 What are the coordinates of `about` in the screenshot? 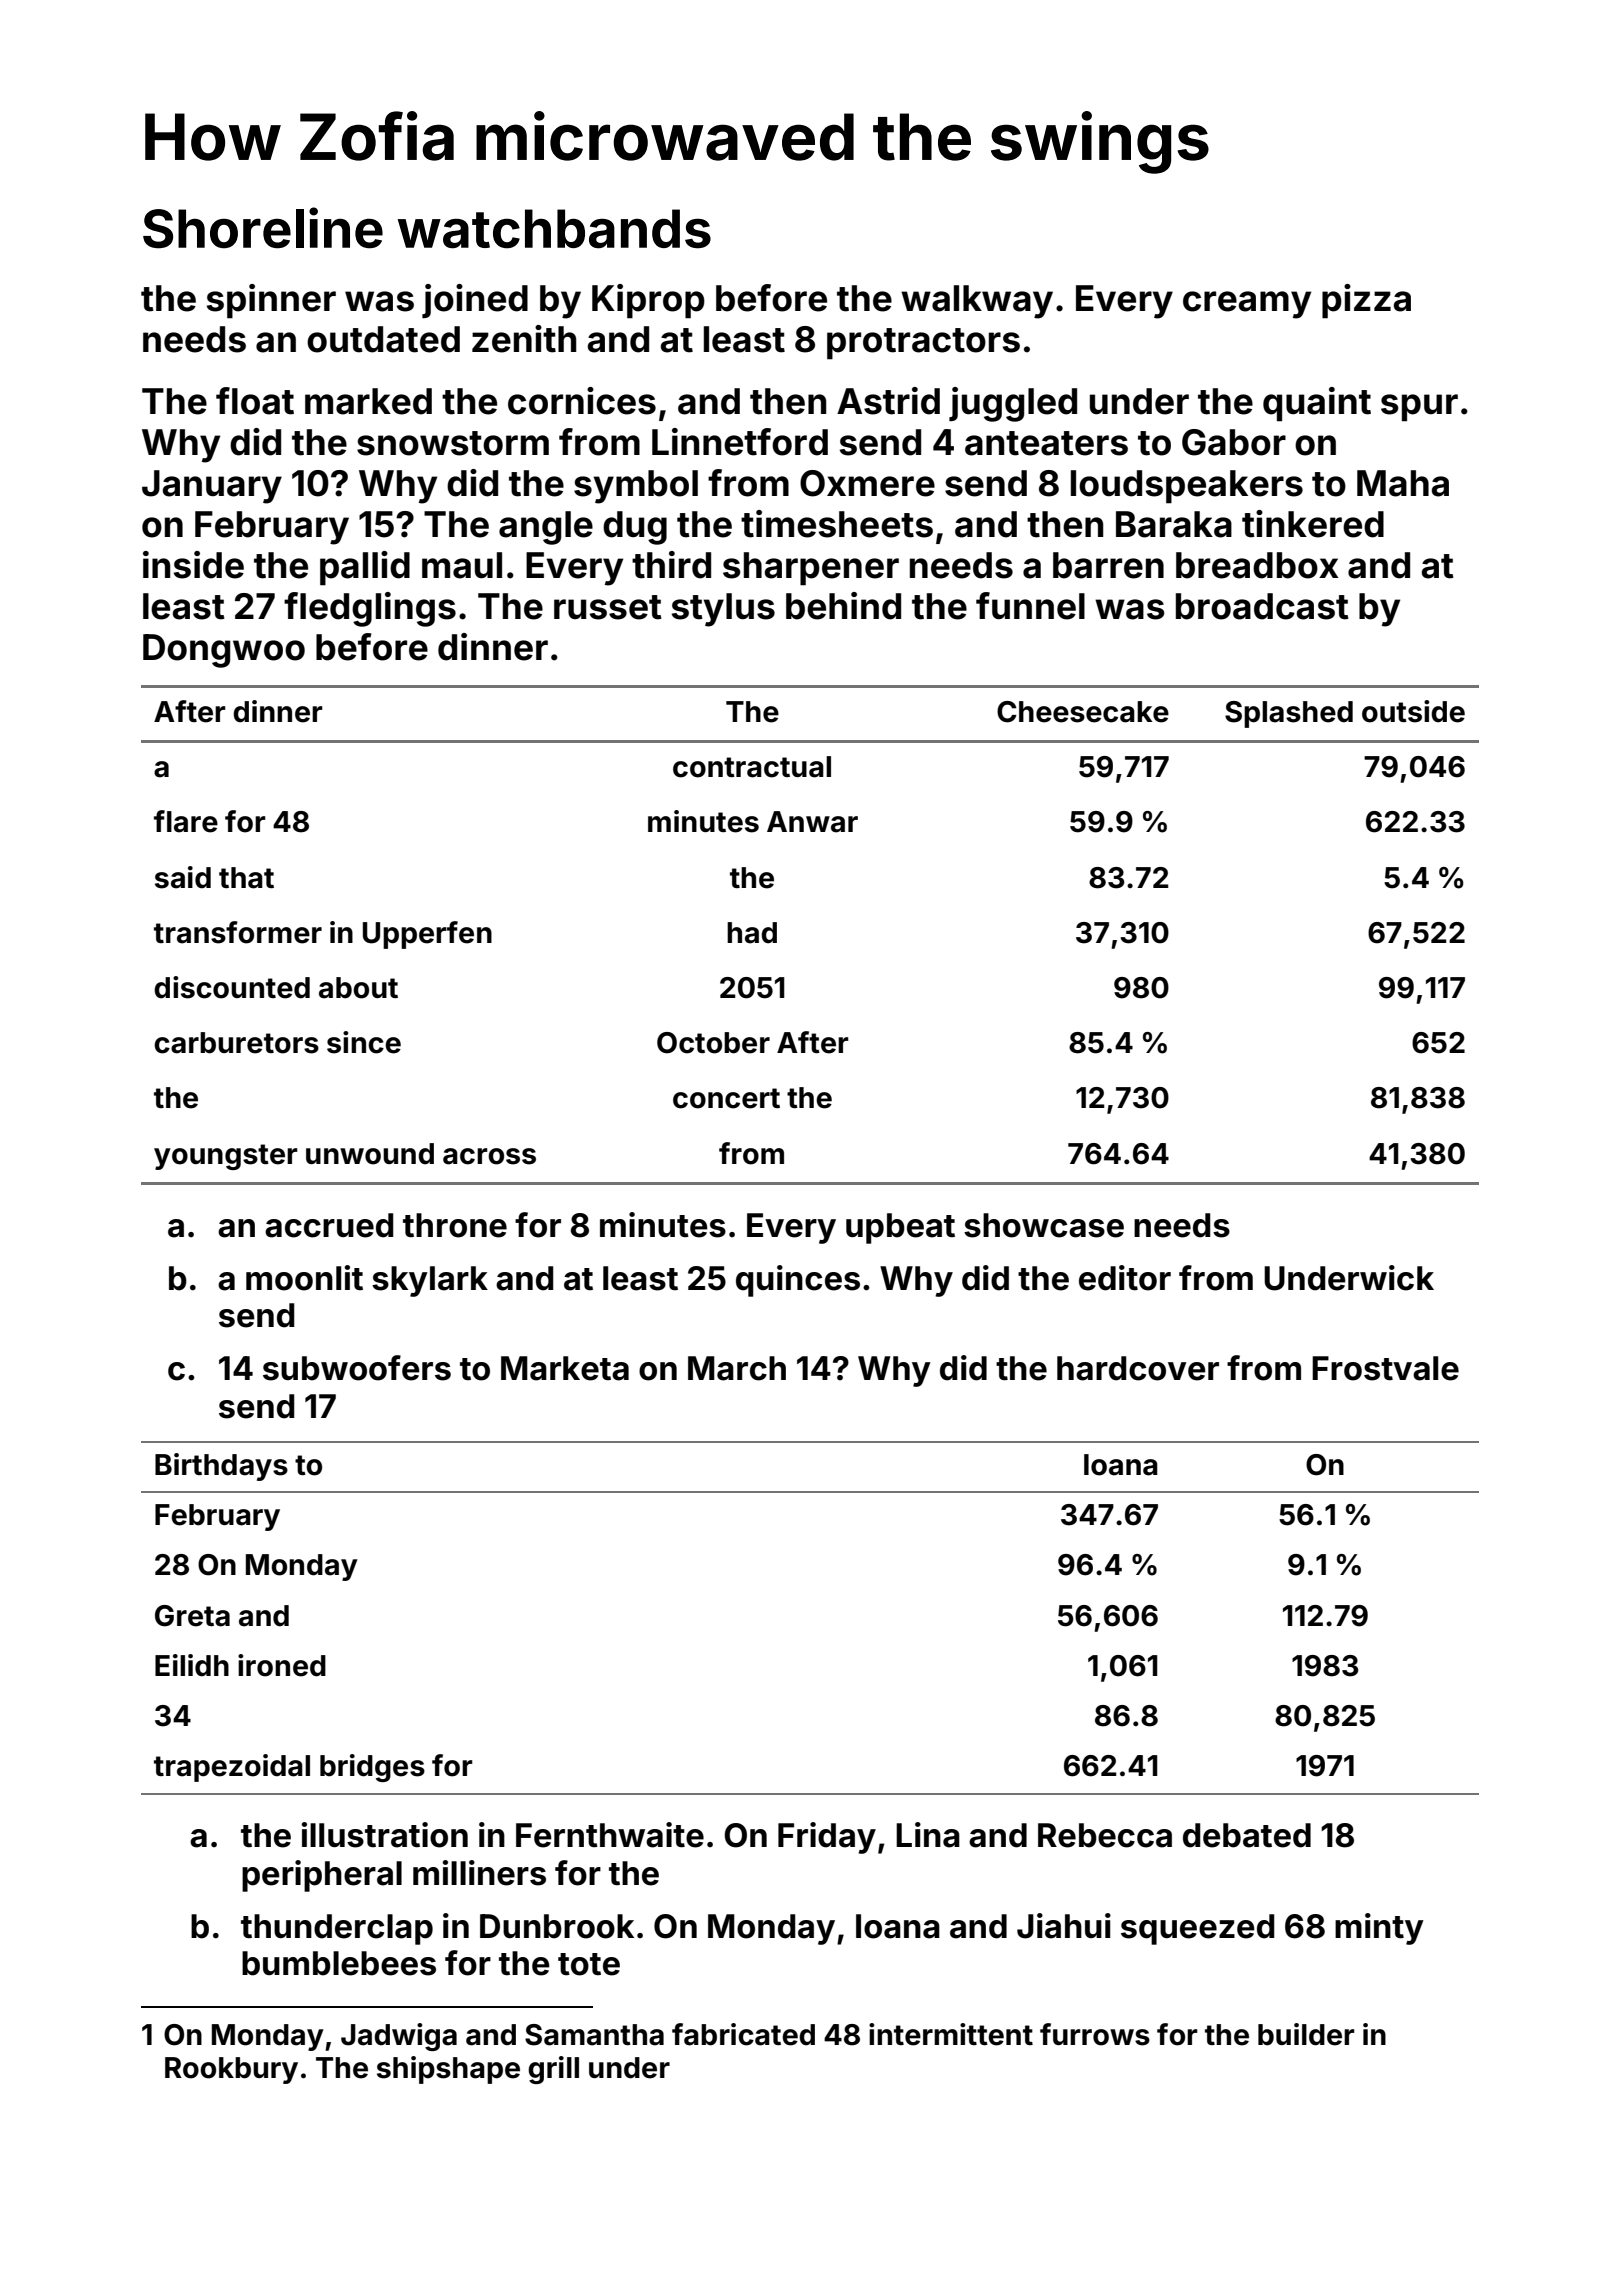 It's located at (358, 988).
